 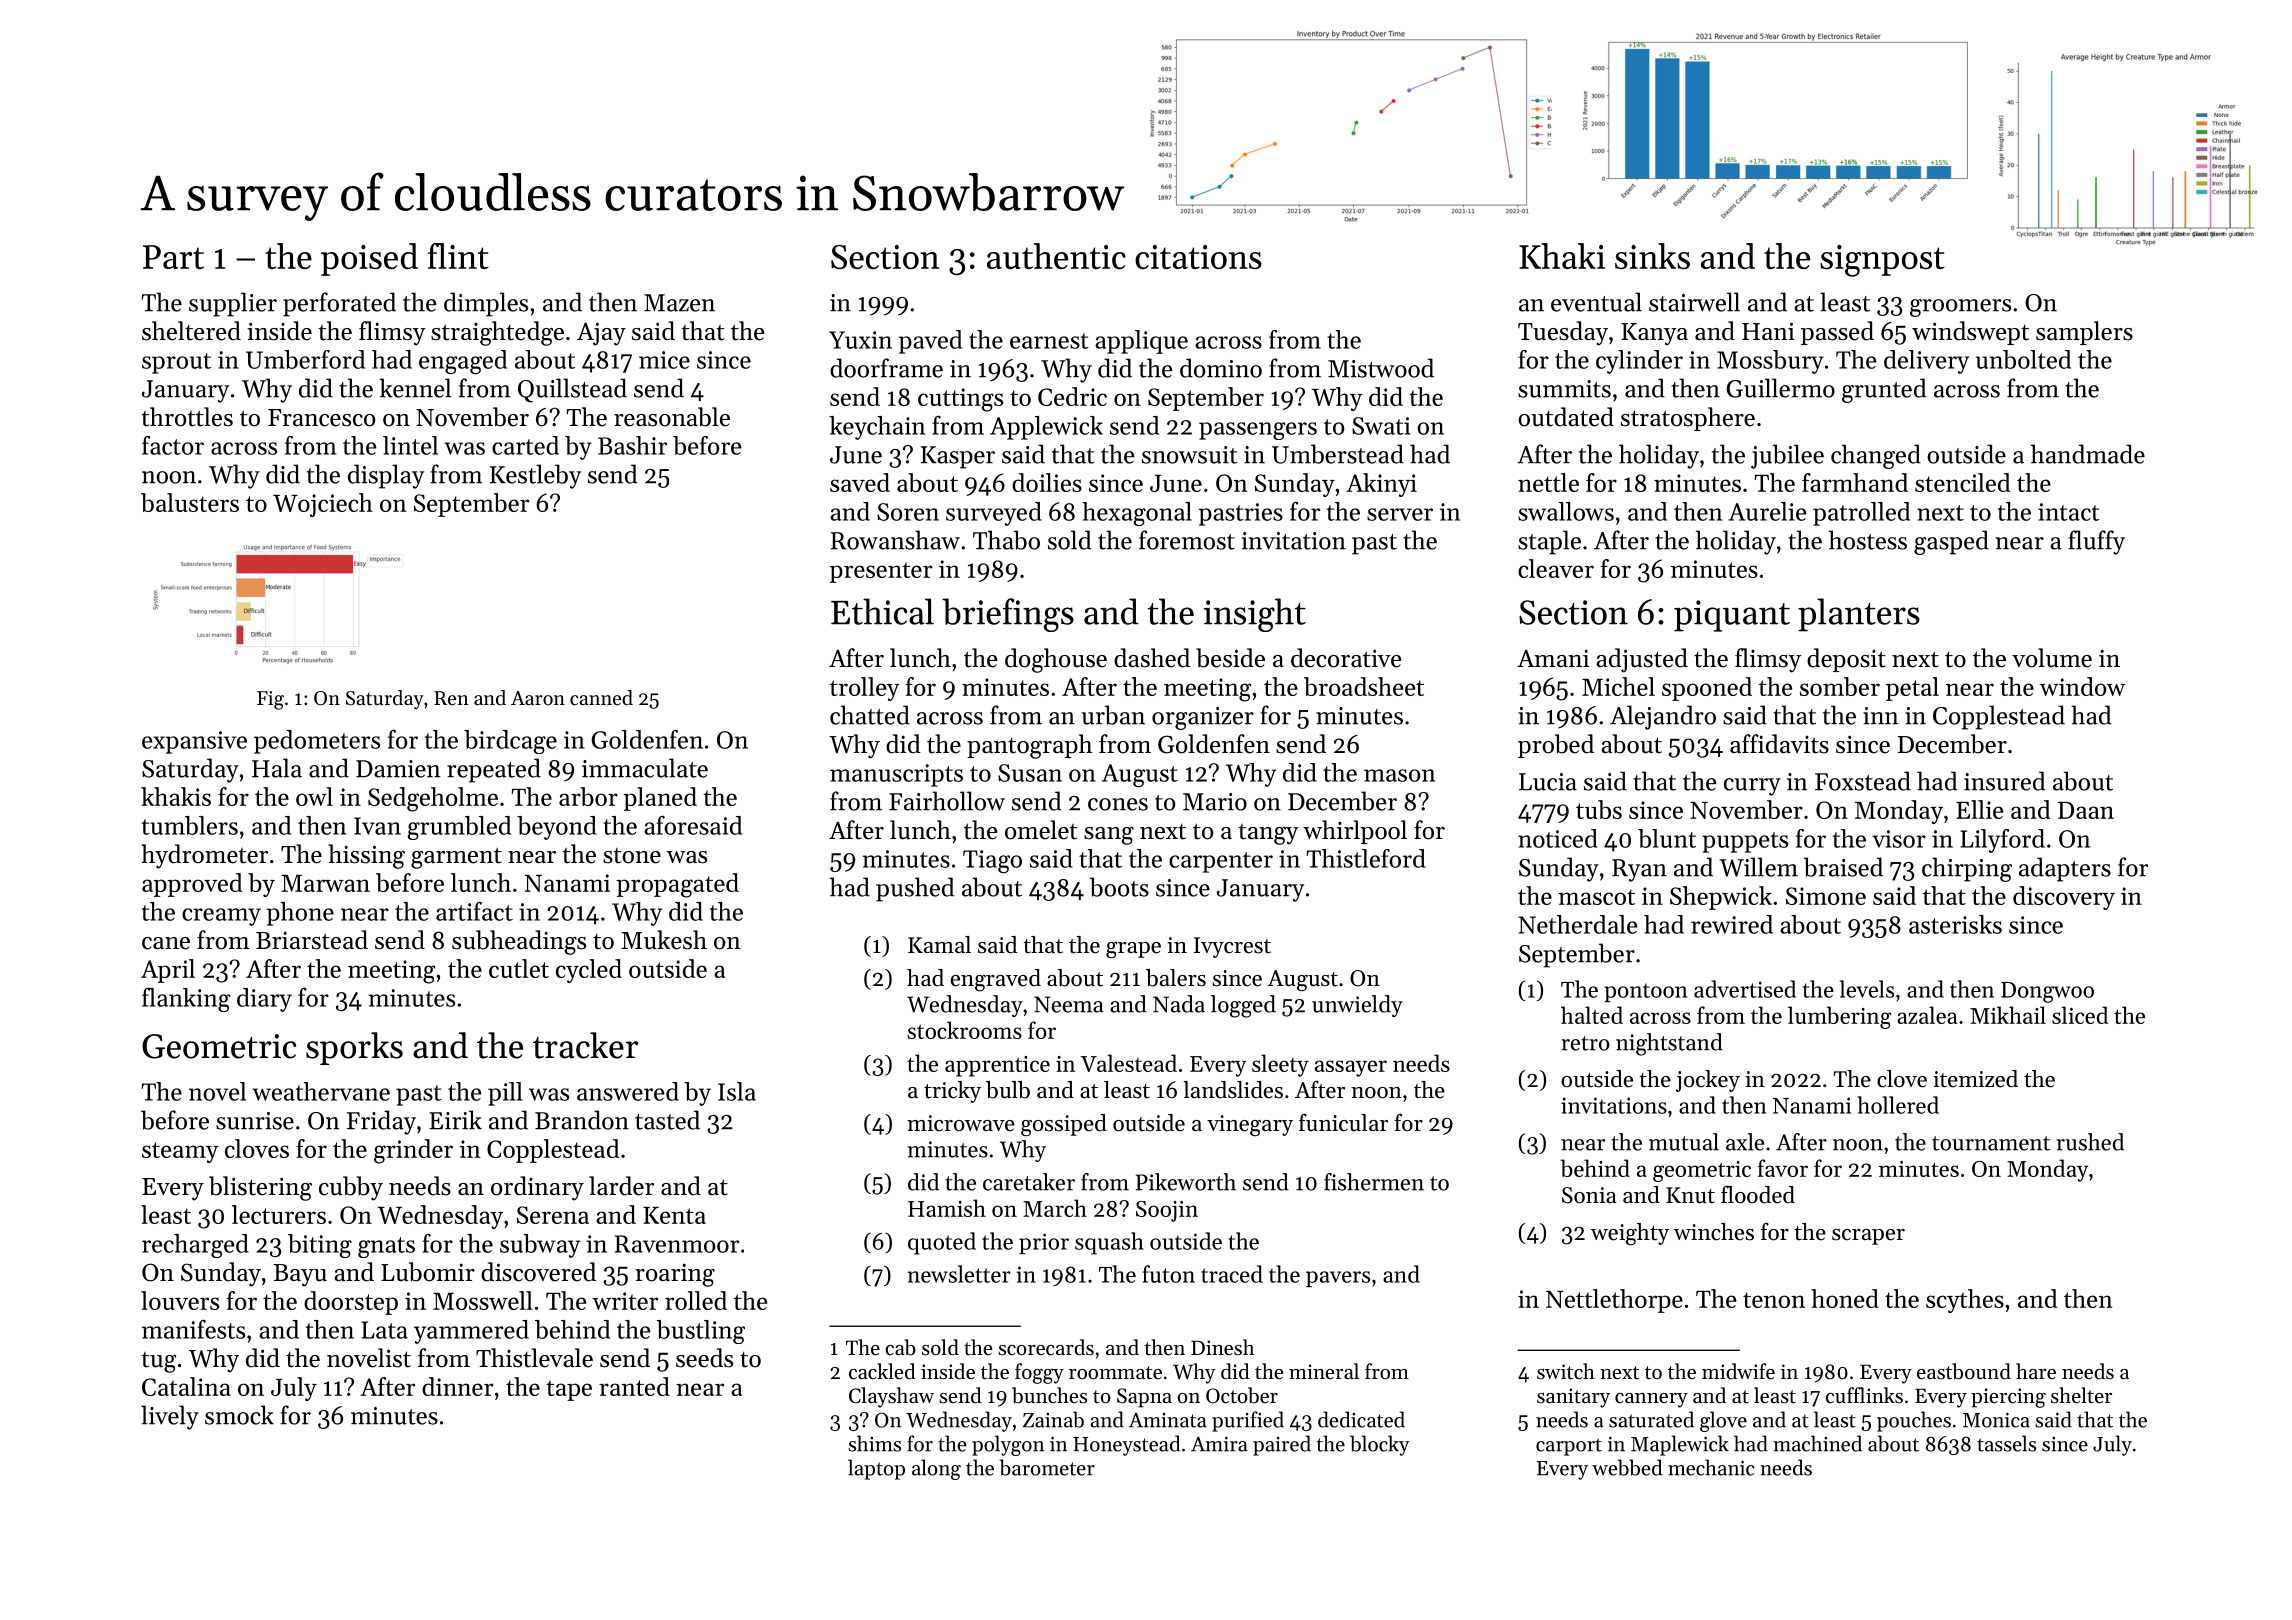 I want to click on axle, so click(x=1745, y=1142).
